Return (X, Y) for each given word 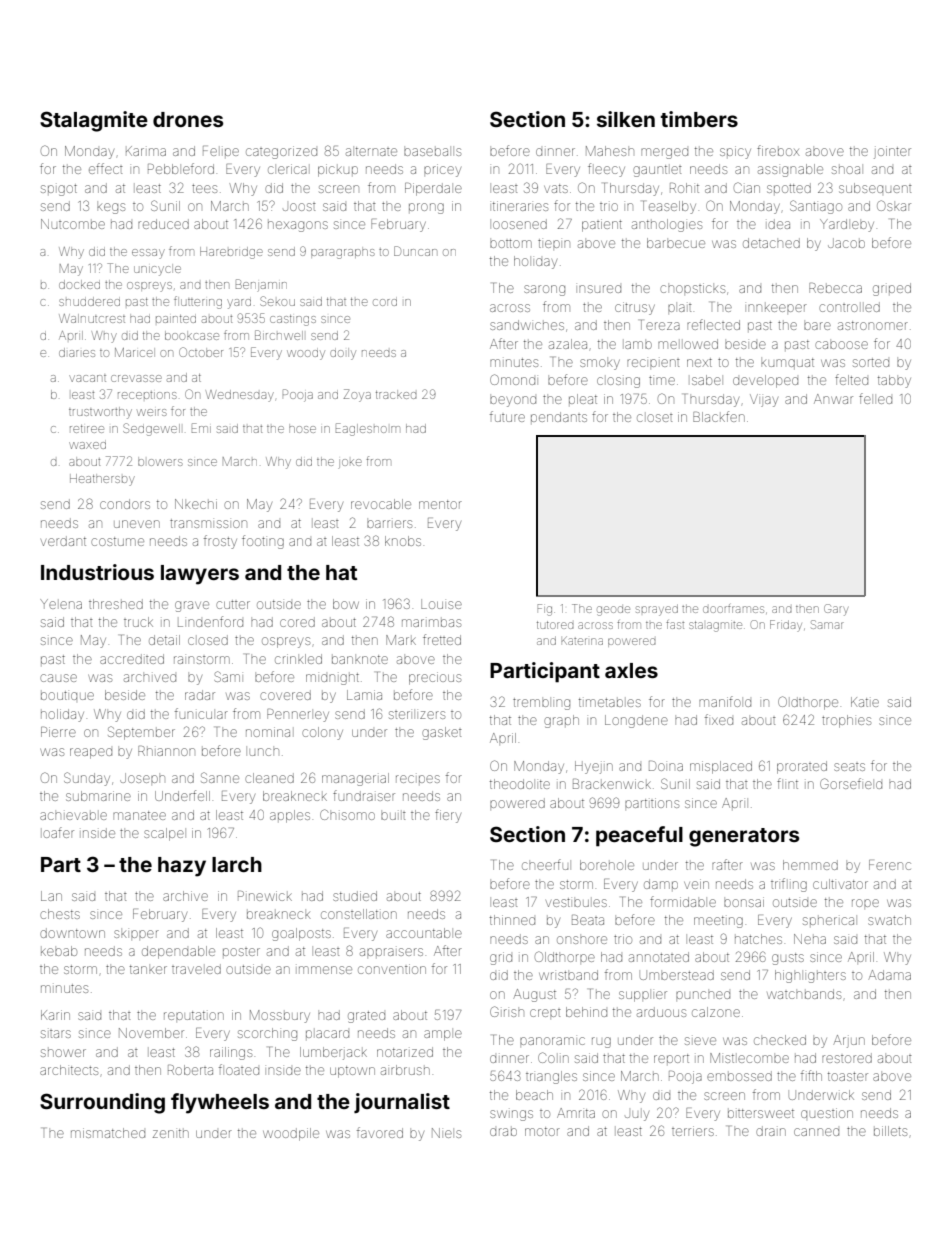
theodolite (520, 784)
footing (263, 542)
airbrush (405, 1070)
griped (892, 289)
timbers (699, 119)
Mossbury (280, 1016)
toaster (848, 1076)
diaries (77, 352)
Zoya (357, 395)
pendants (559, 417)
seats (849, 767)
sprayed (657, 610)
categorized (281, 152)
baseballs (432, 152)
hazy (182, 867)
